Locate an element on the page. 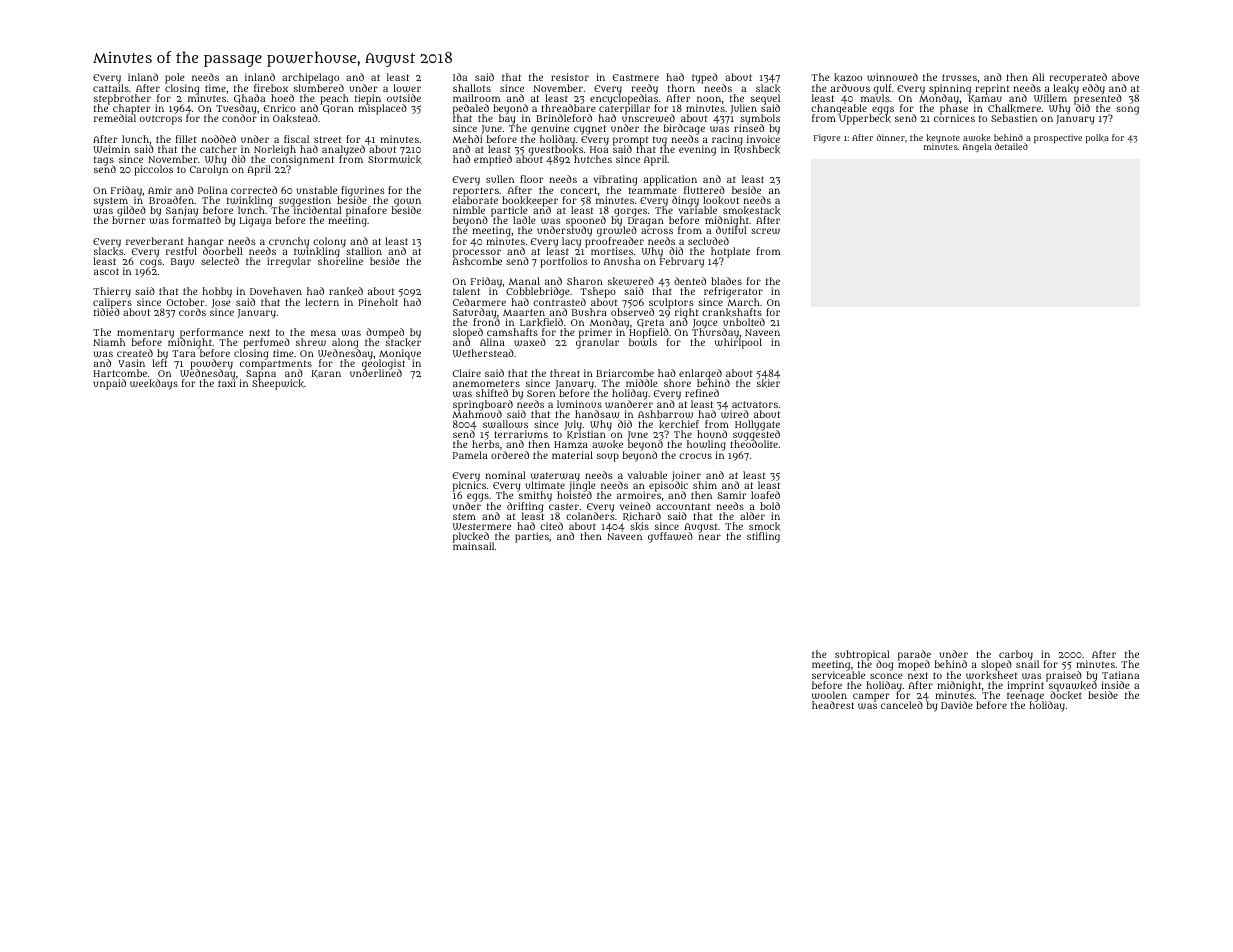  canceled is located at coordinates (902, 705).
